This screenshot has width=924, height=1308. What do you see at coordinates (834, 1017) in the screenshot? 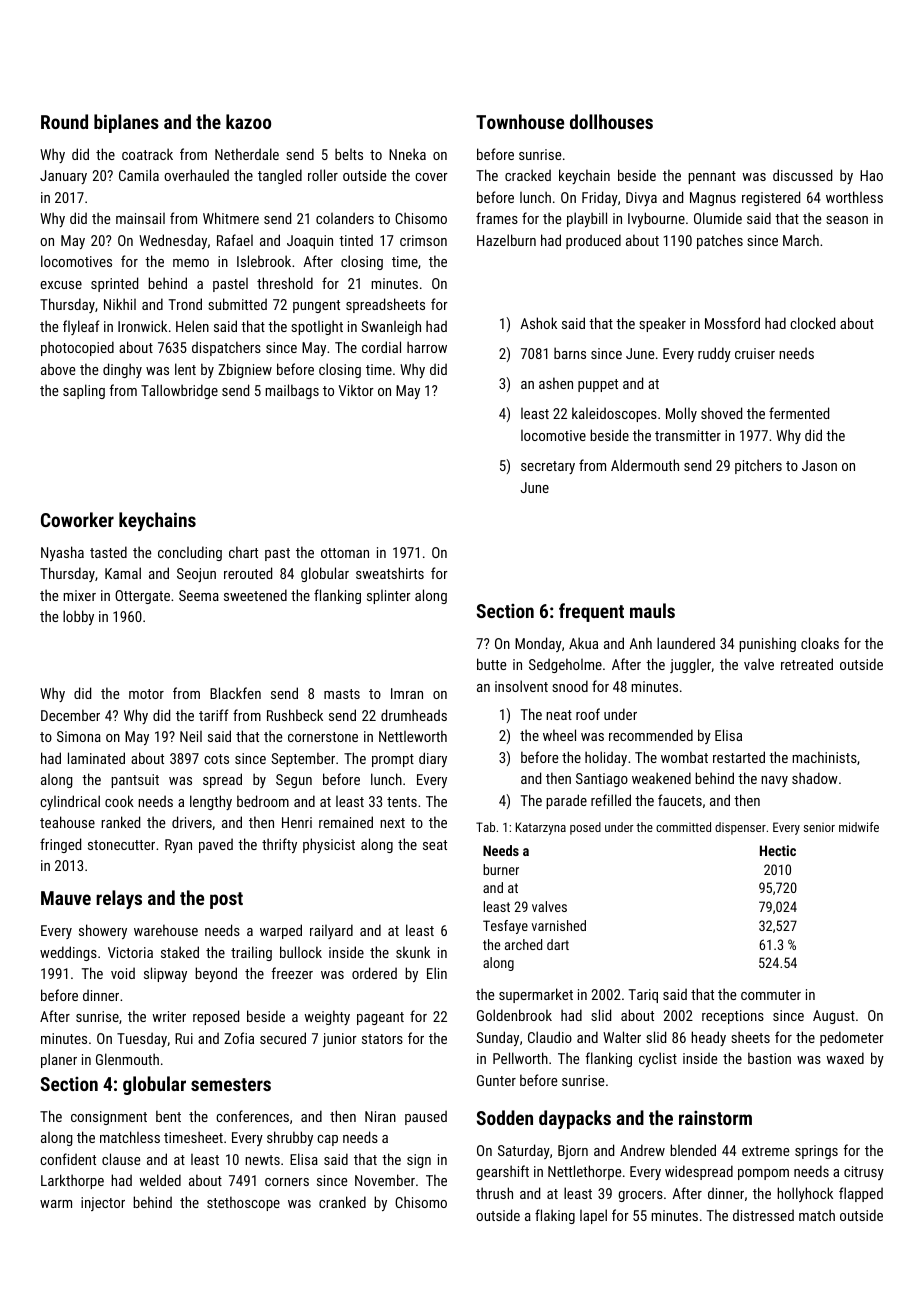
I see `August` at bounding box center [834, 1017].
